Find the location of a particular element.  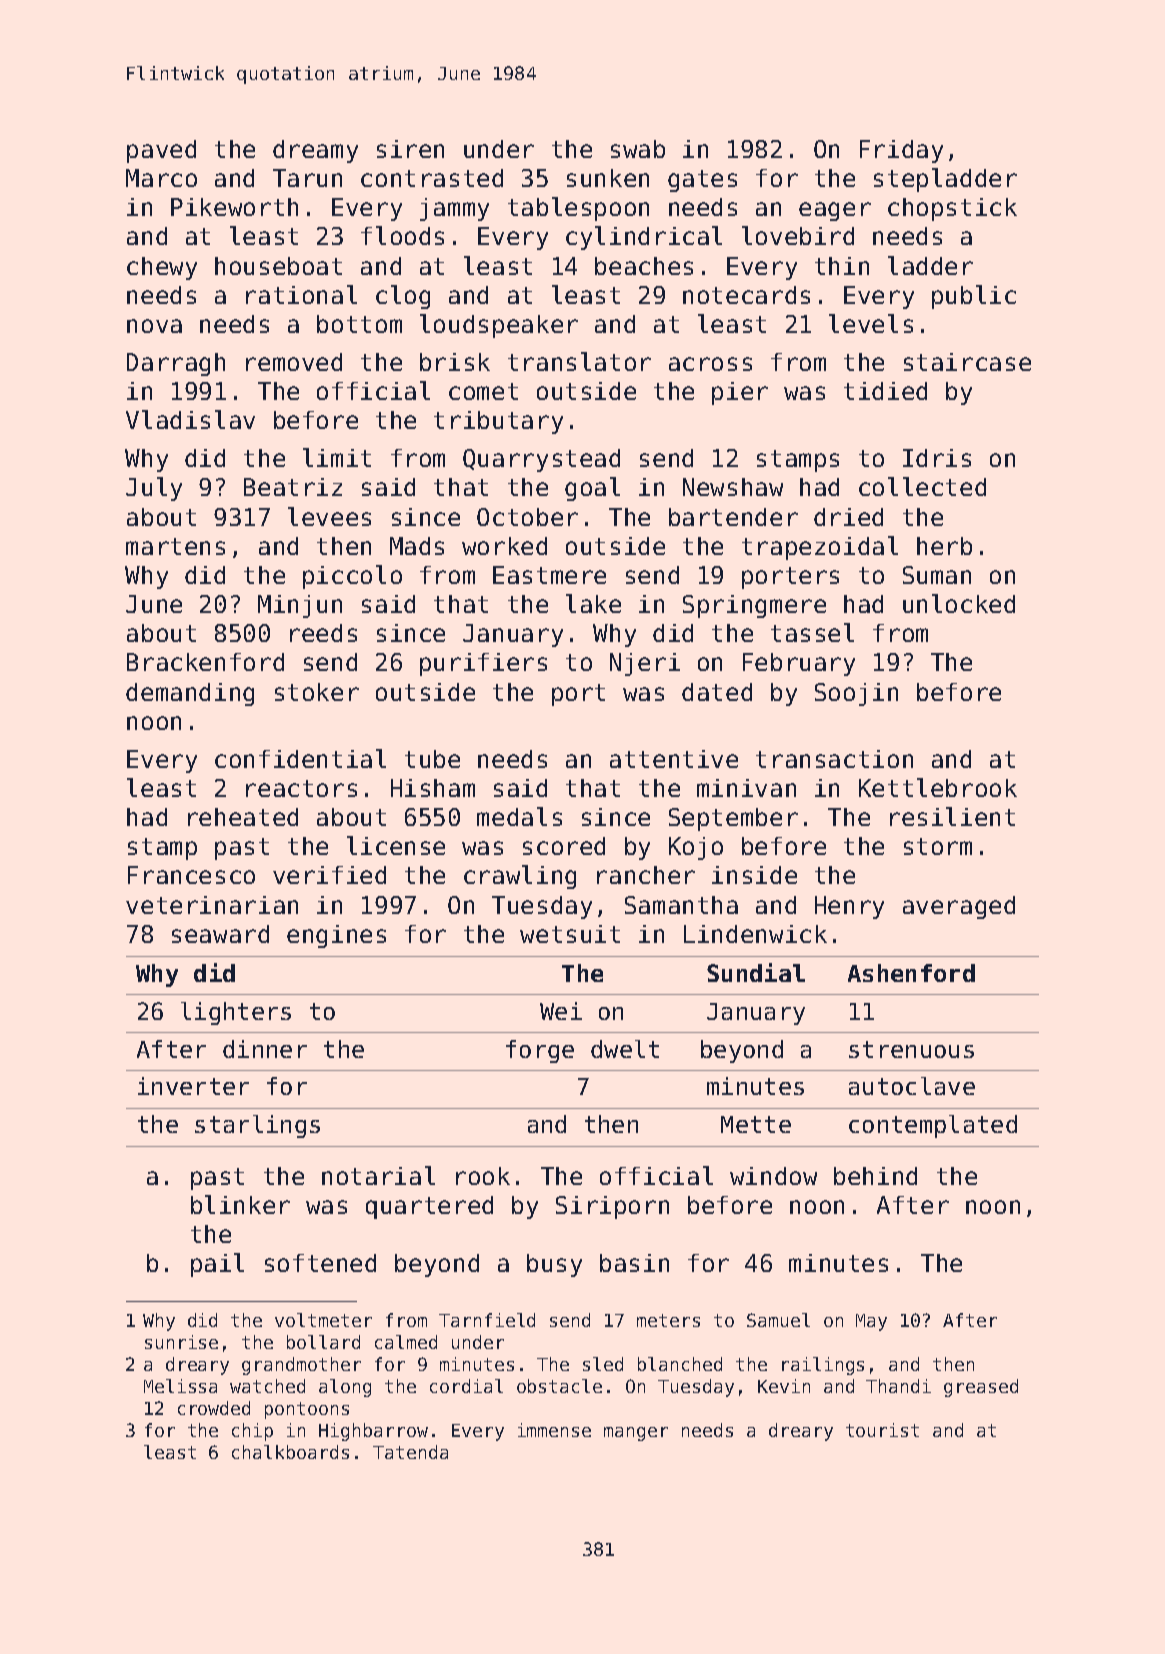

pontoons is located at coordinates (307, 1410).
